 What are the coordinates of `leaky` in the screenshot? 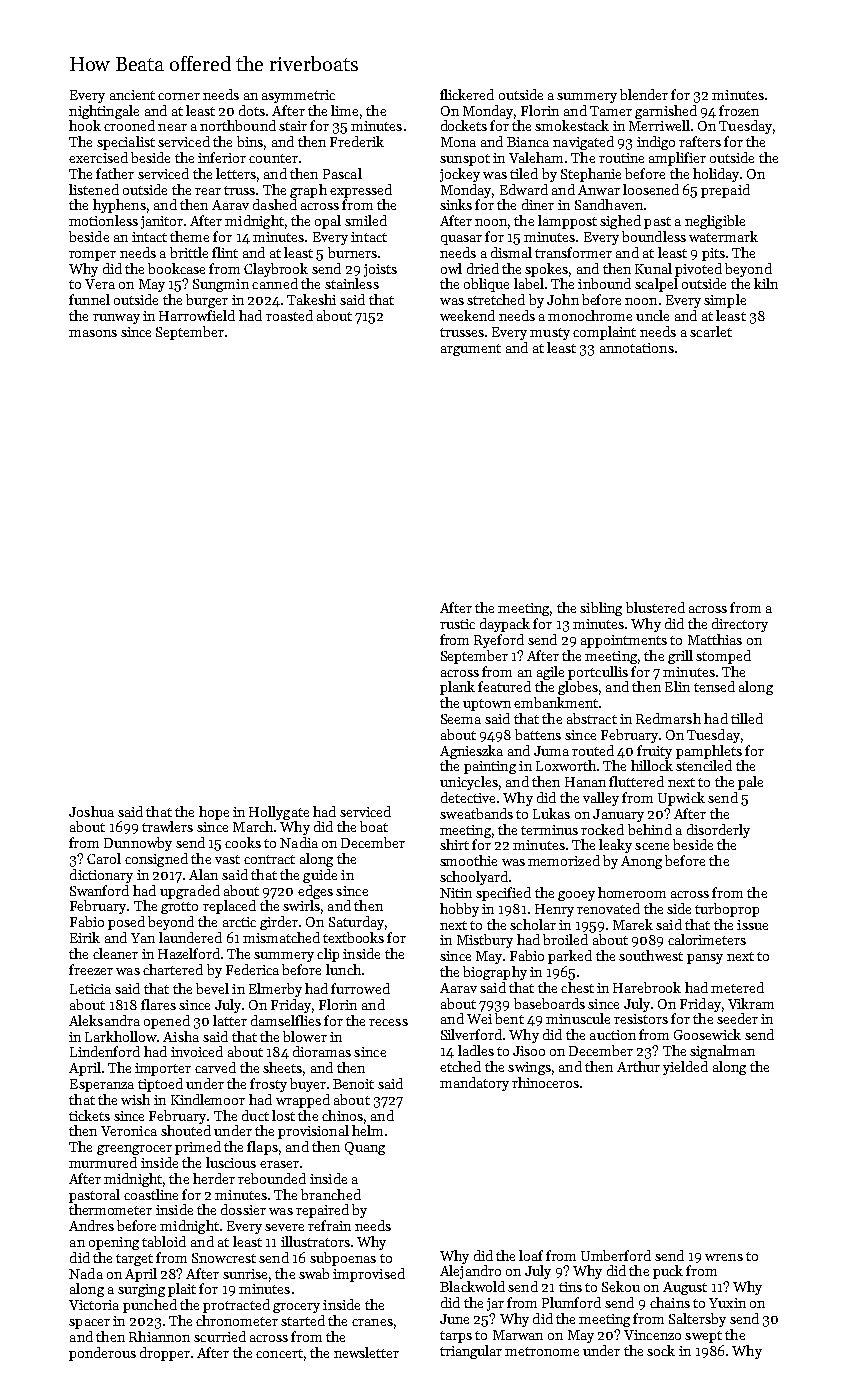 It's located at (615, 846).
